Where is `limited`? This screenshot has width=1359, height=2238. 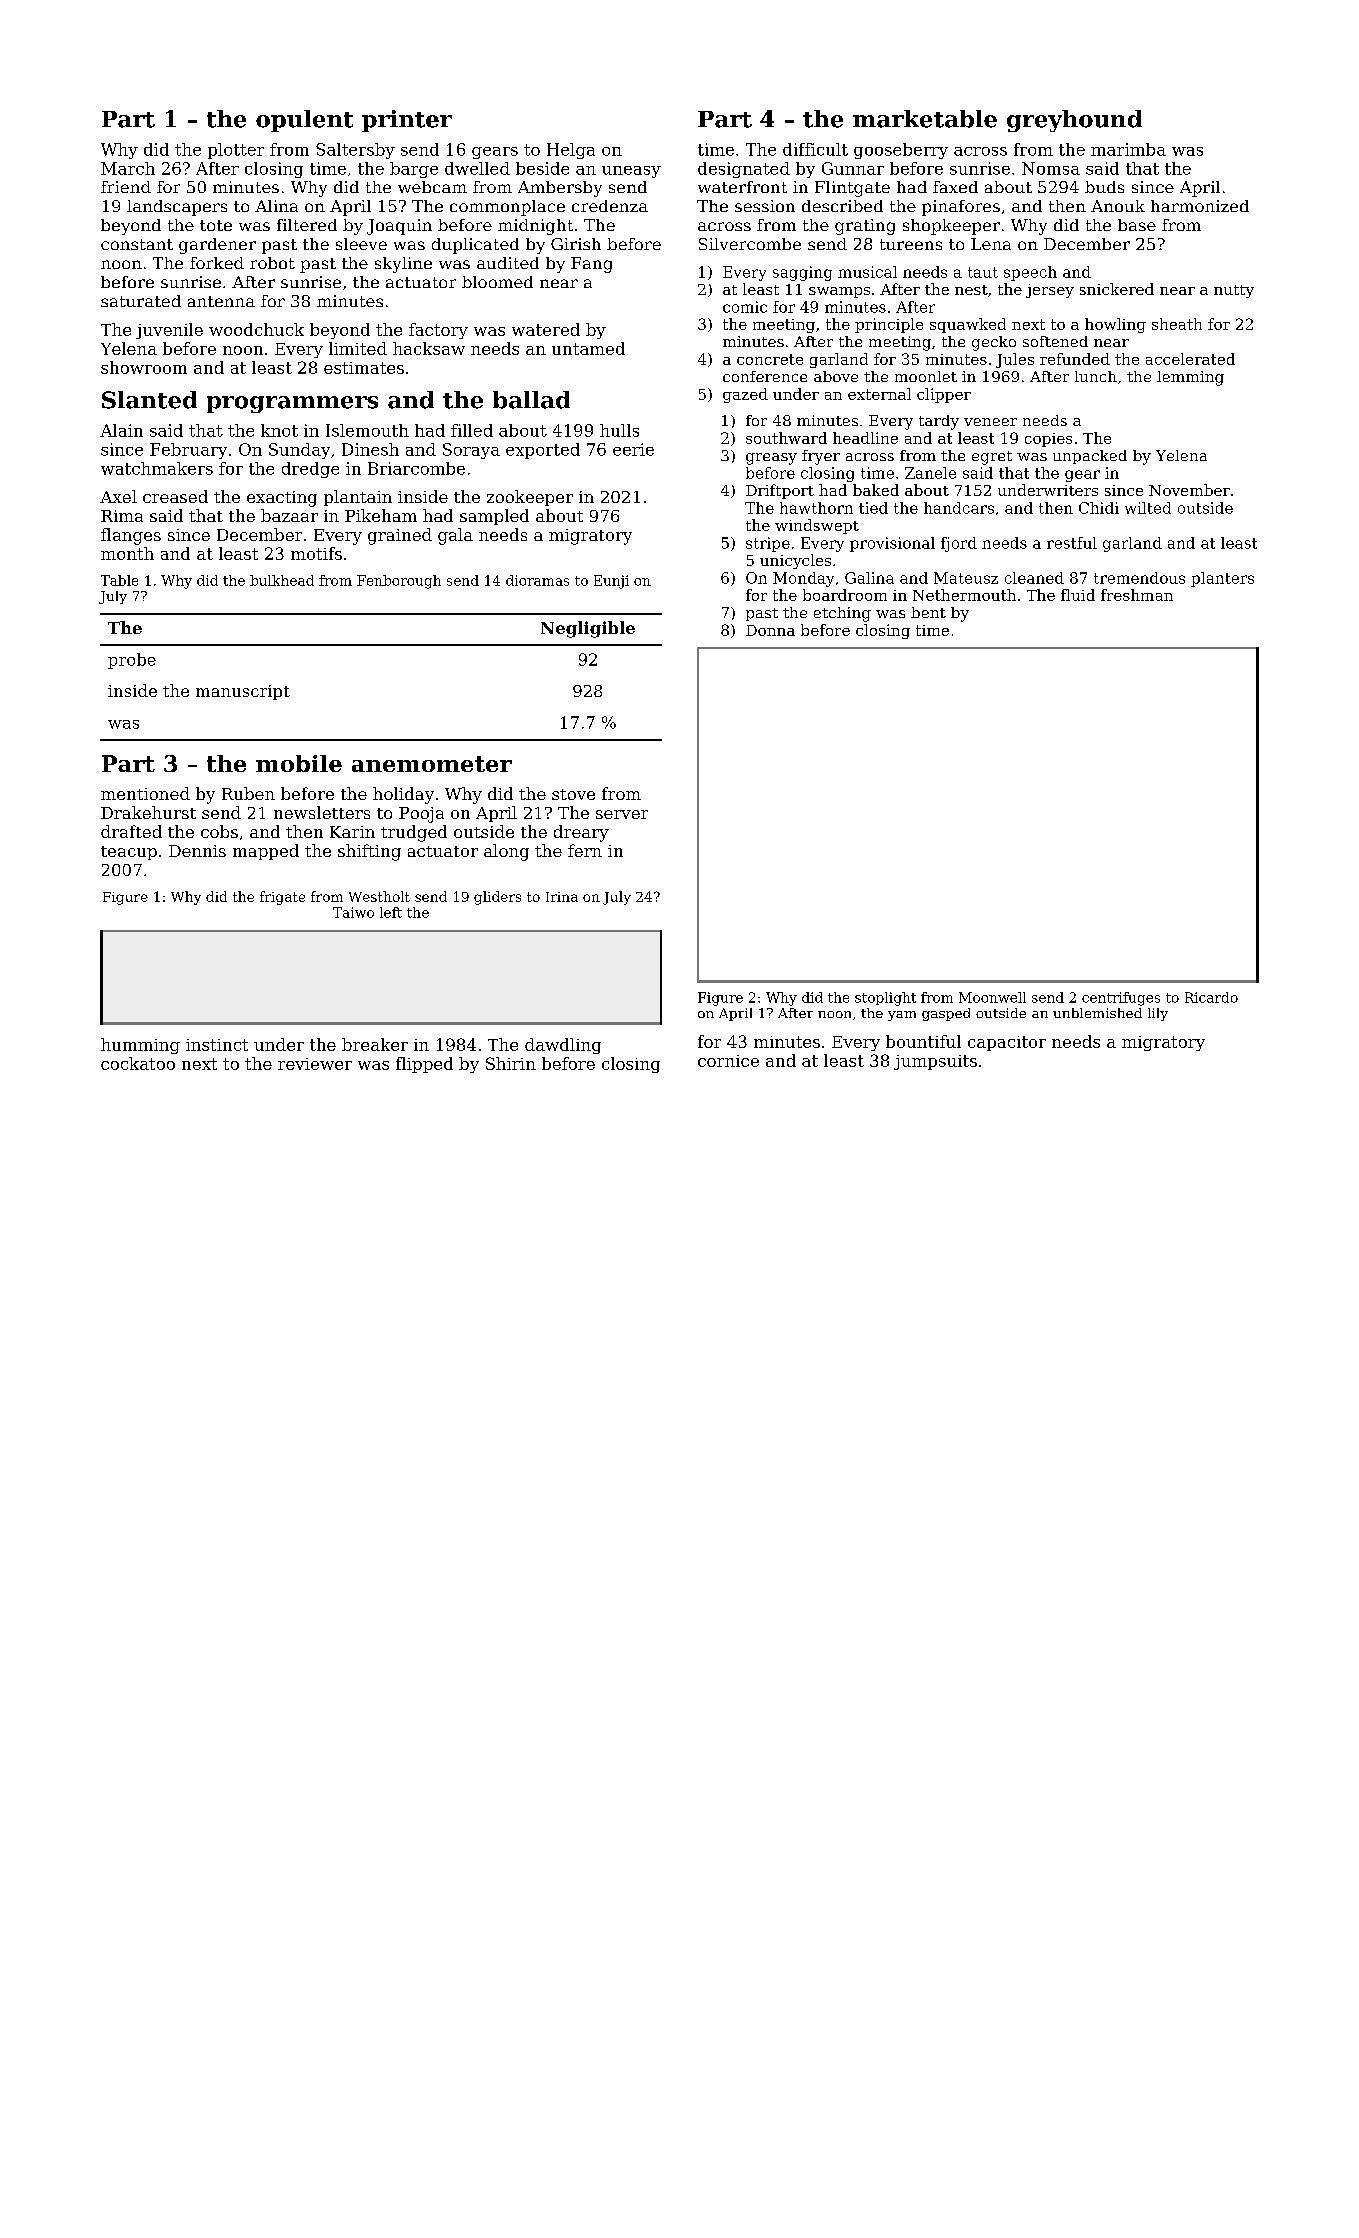 limited is located at coordinates (358, 348).
